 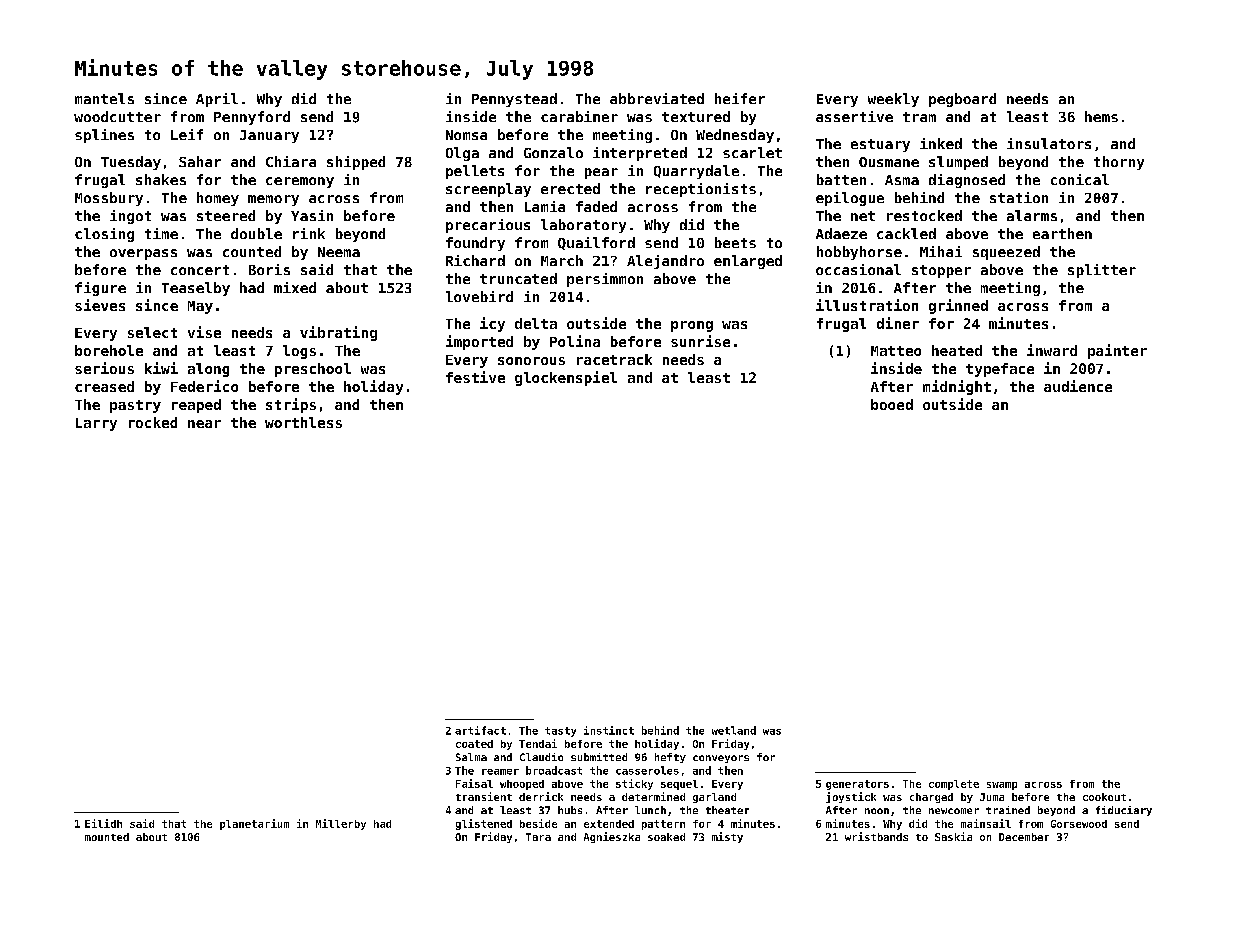 I want to click on audience, so click(x=1078, y=386).
